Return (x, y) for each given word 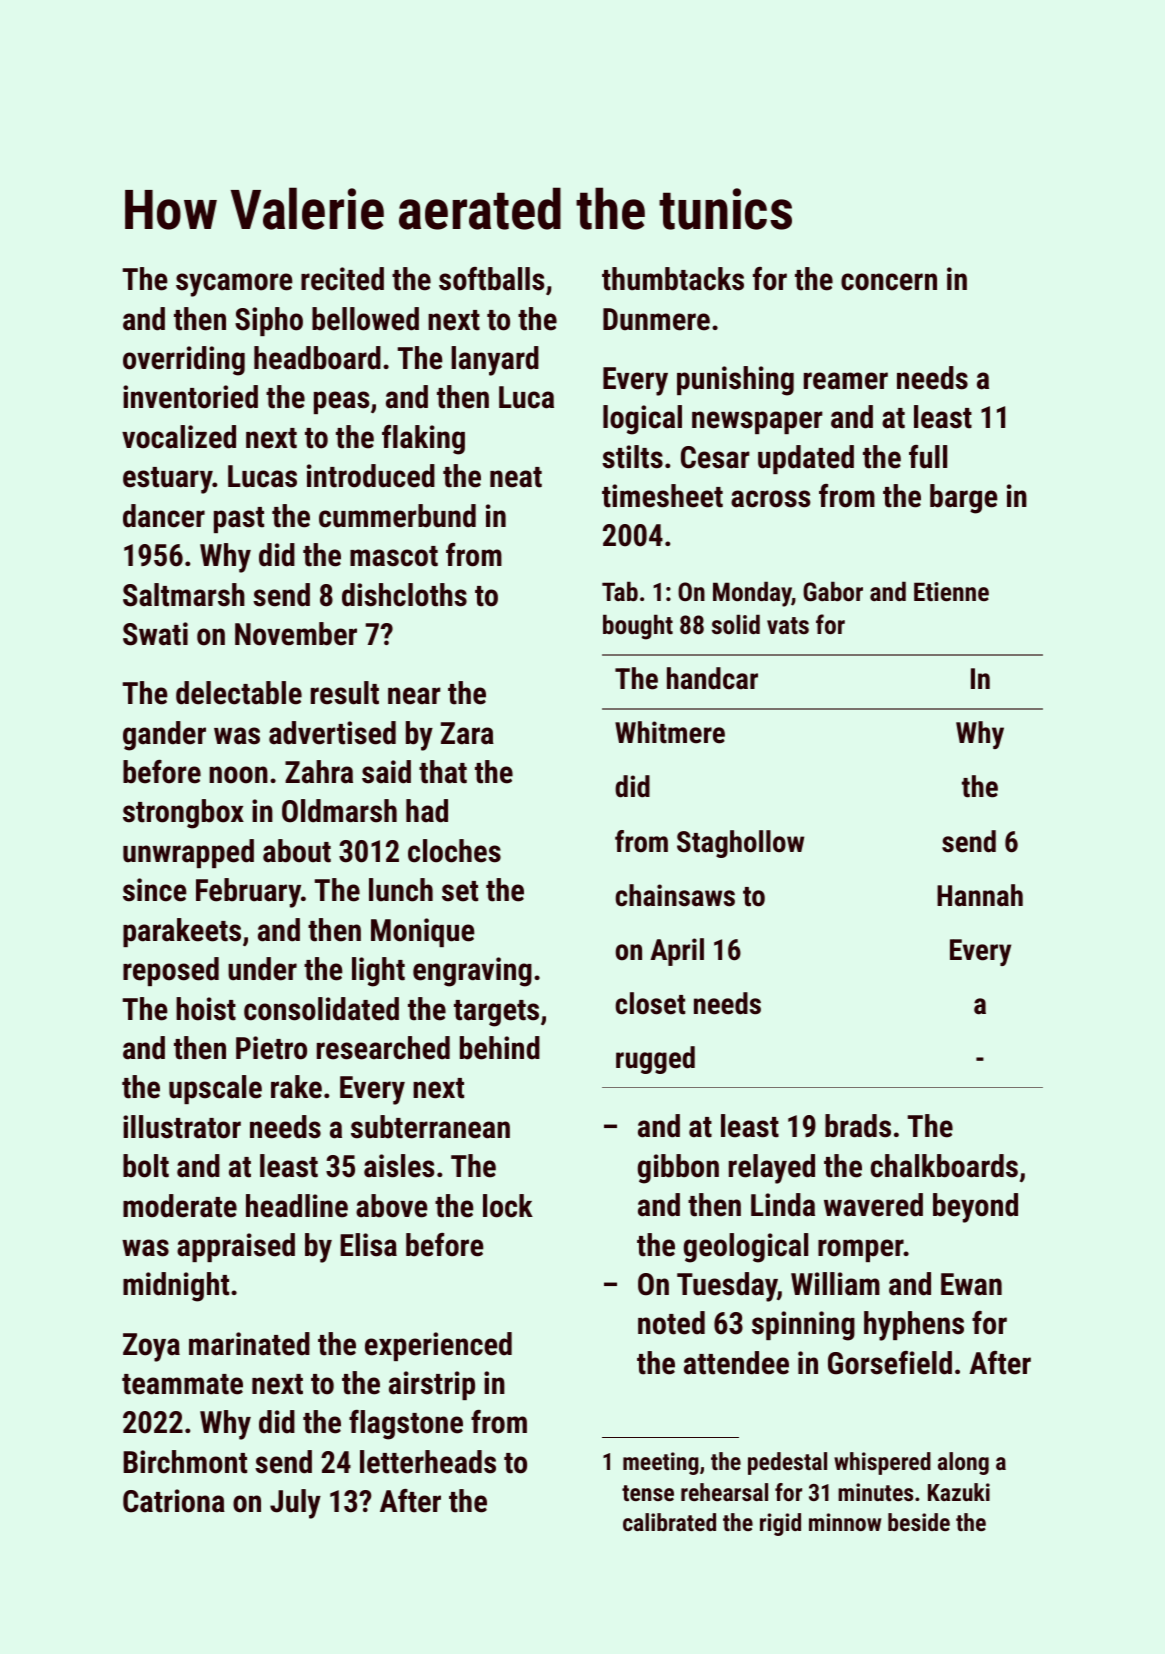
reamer (846, 381)
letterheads (428, 1462)
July (295, 1504)
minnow (845, 1522)
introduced (371, 476)
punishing (735, 381)
